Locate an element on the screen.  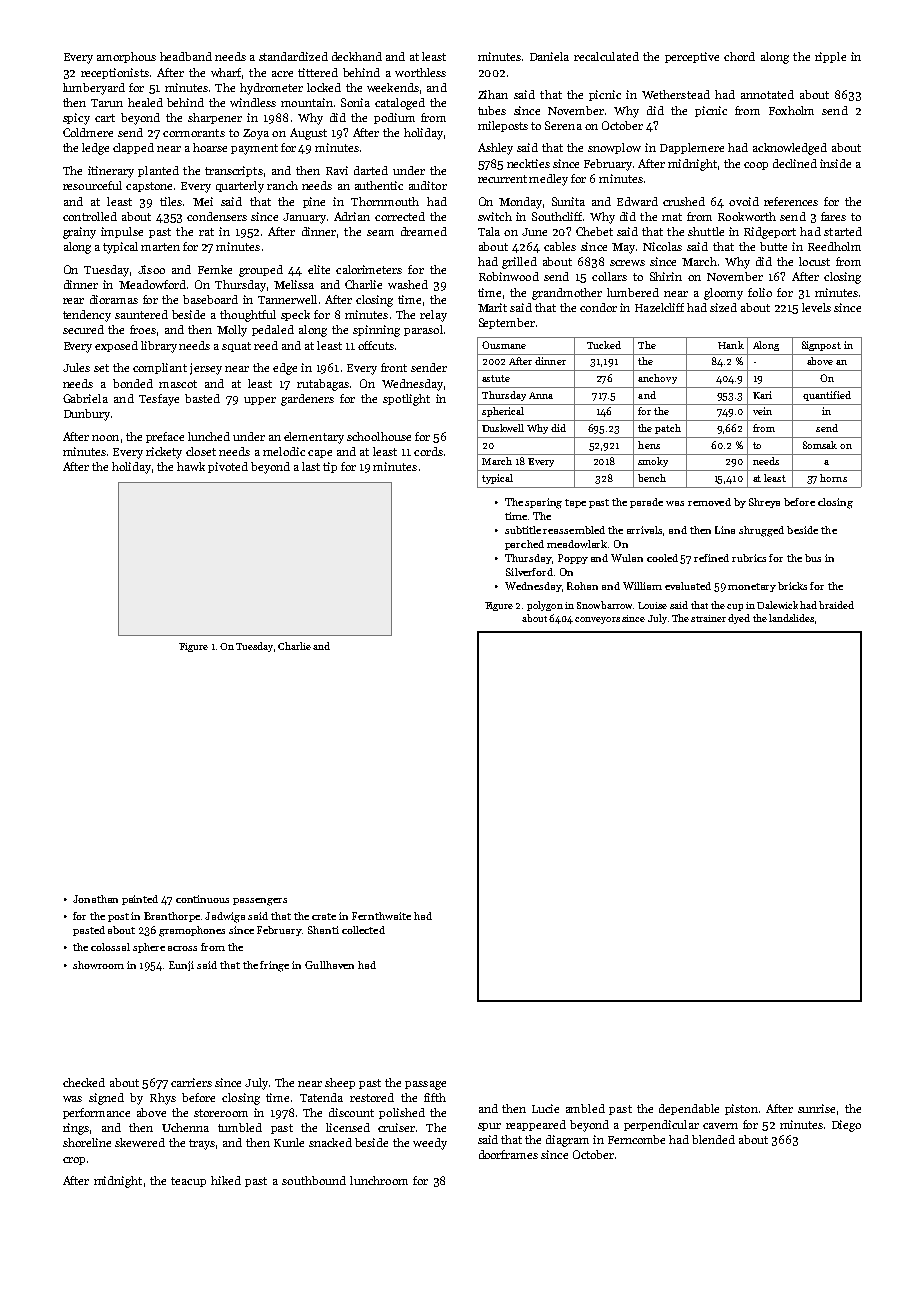
Hazelcliff is located at coordinates (659, 307).
